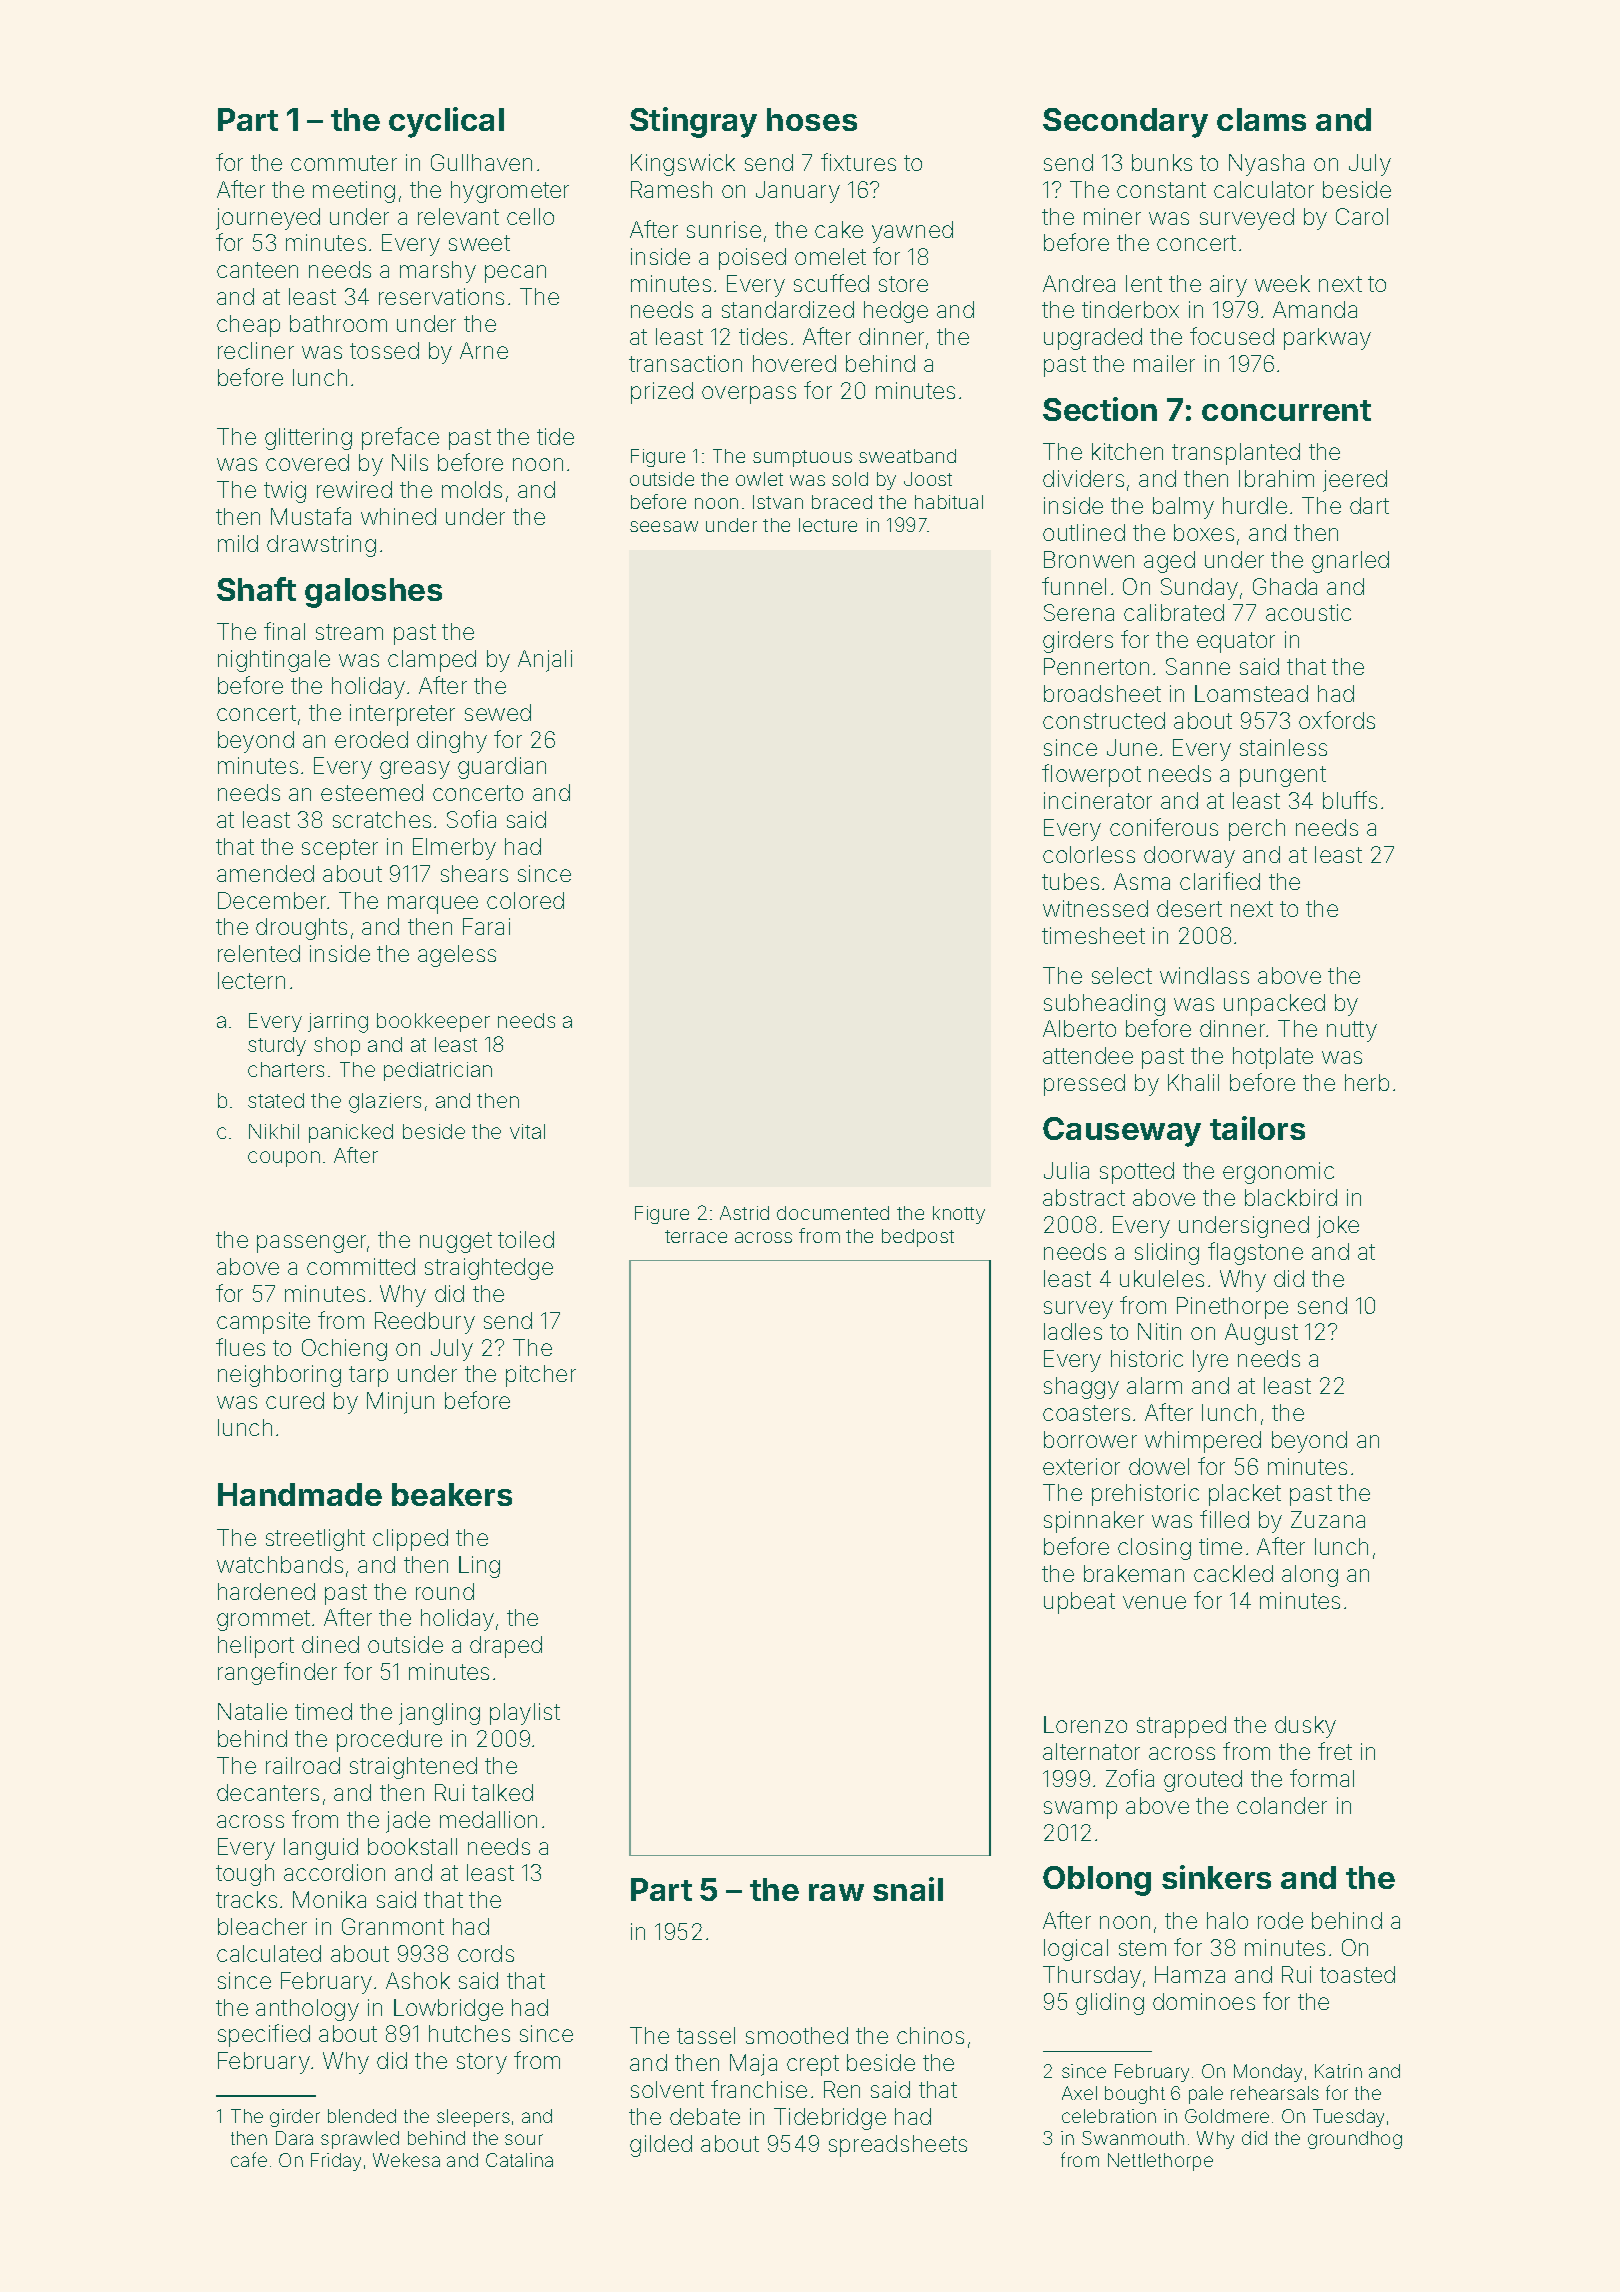  I want to click on Stingray, so click(693, 122).
